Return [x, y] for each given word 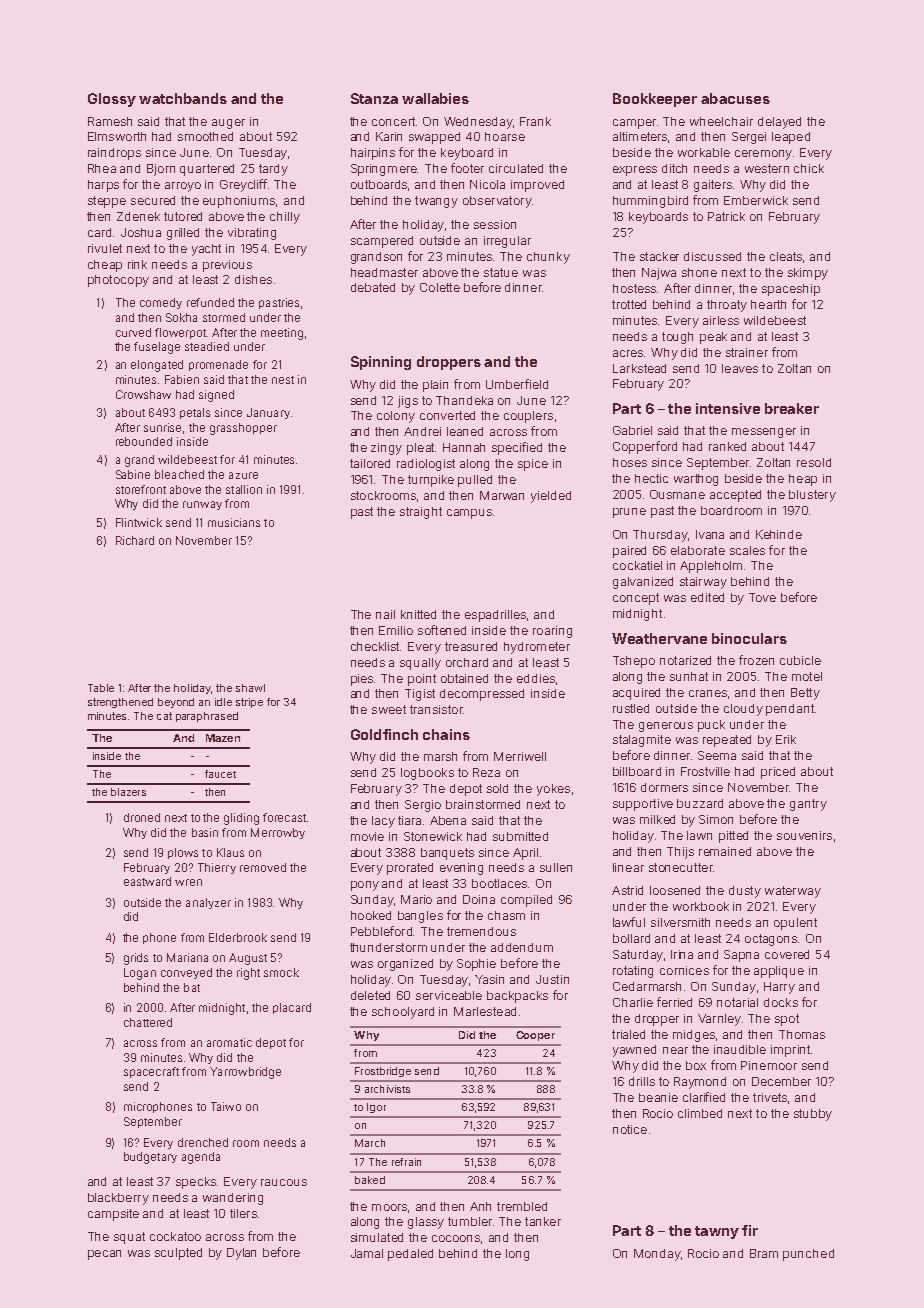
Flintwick [139, 522]
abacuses [735, 98]
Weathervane [659, 638]
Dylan [241, 1254]
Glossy [112, 100]
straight [421, 513]
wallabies [435, 98]
